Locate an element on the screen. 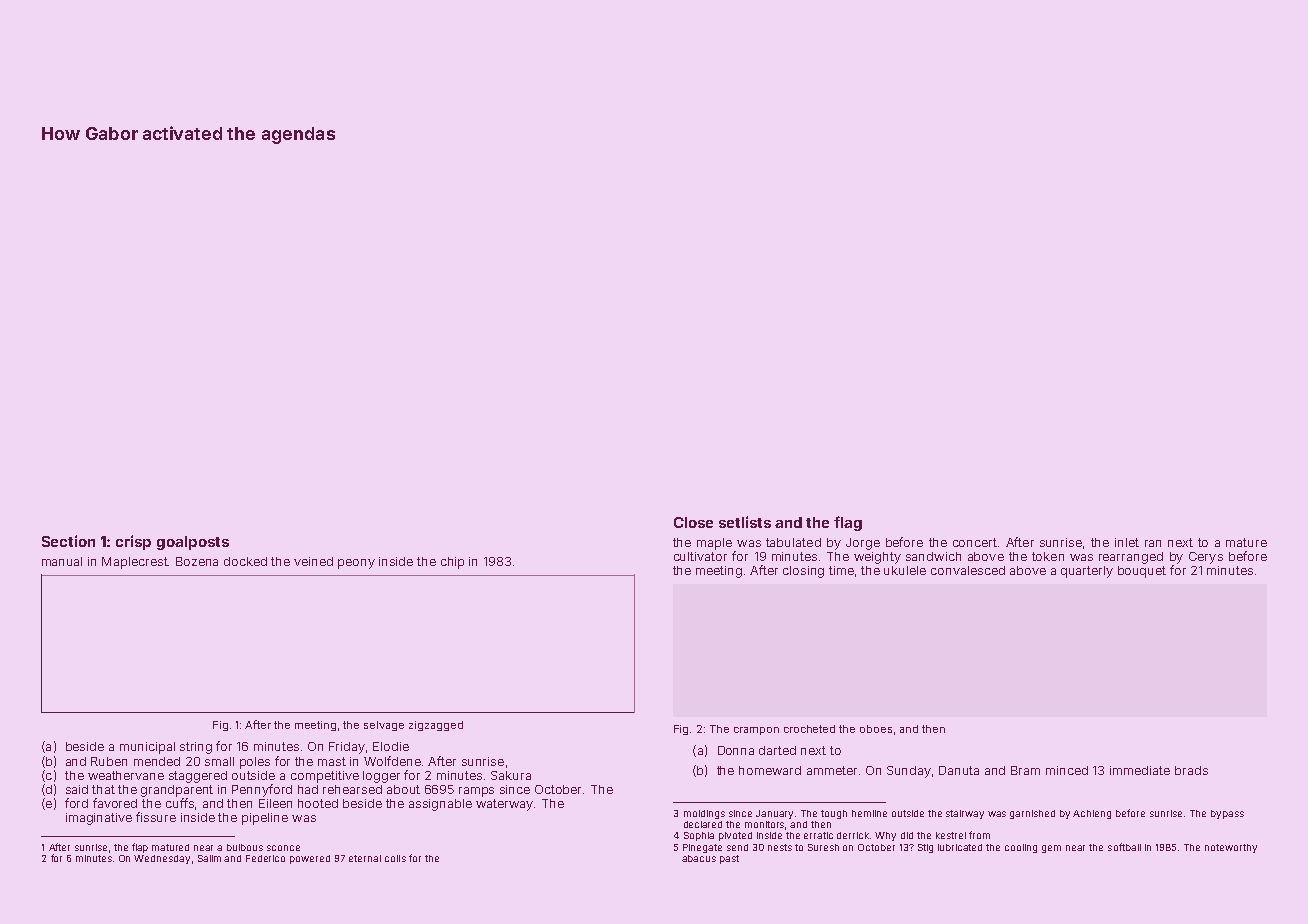 The height and width of the screenshot is (924, 1308). closing is located at coordinates (803, 572).
